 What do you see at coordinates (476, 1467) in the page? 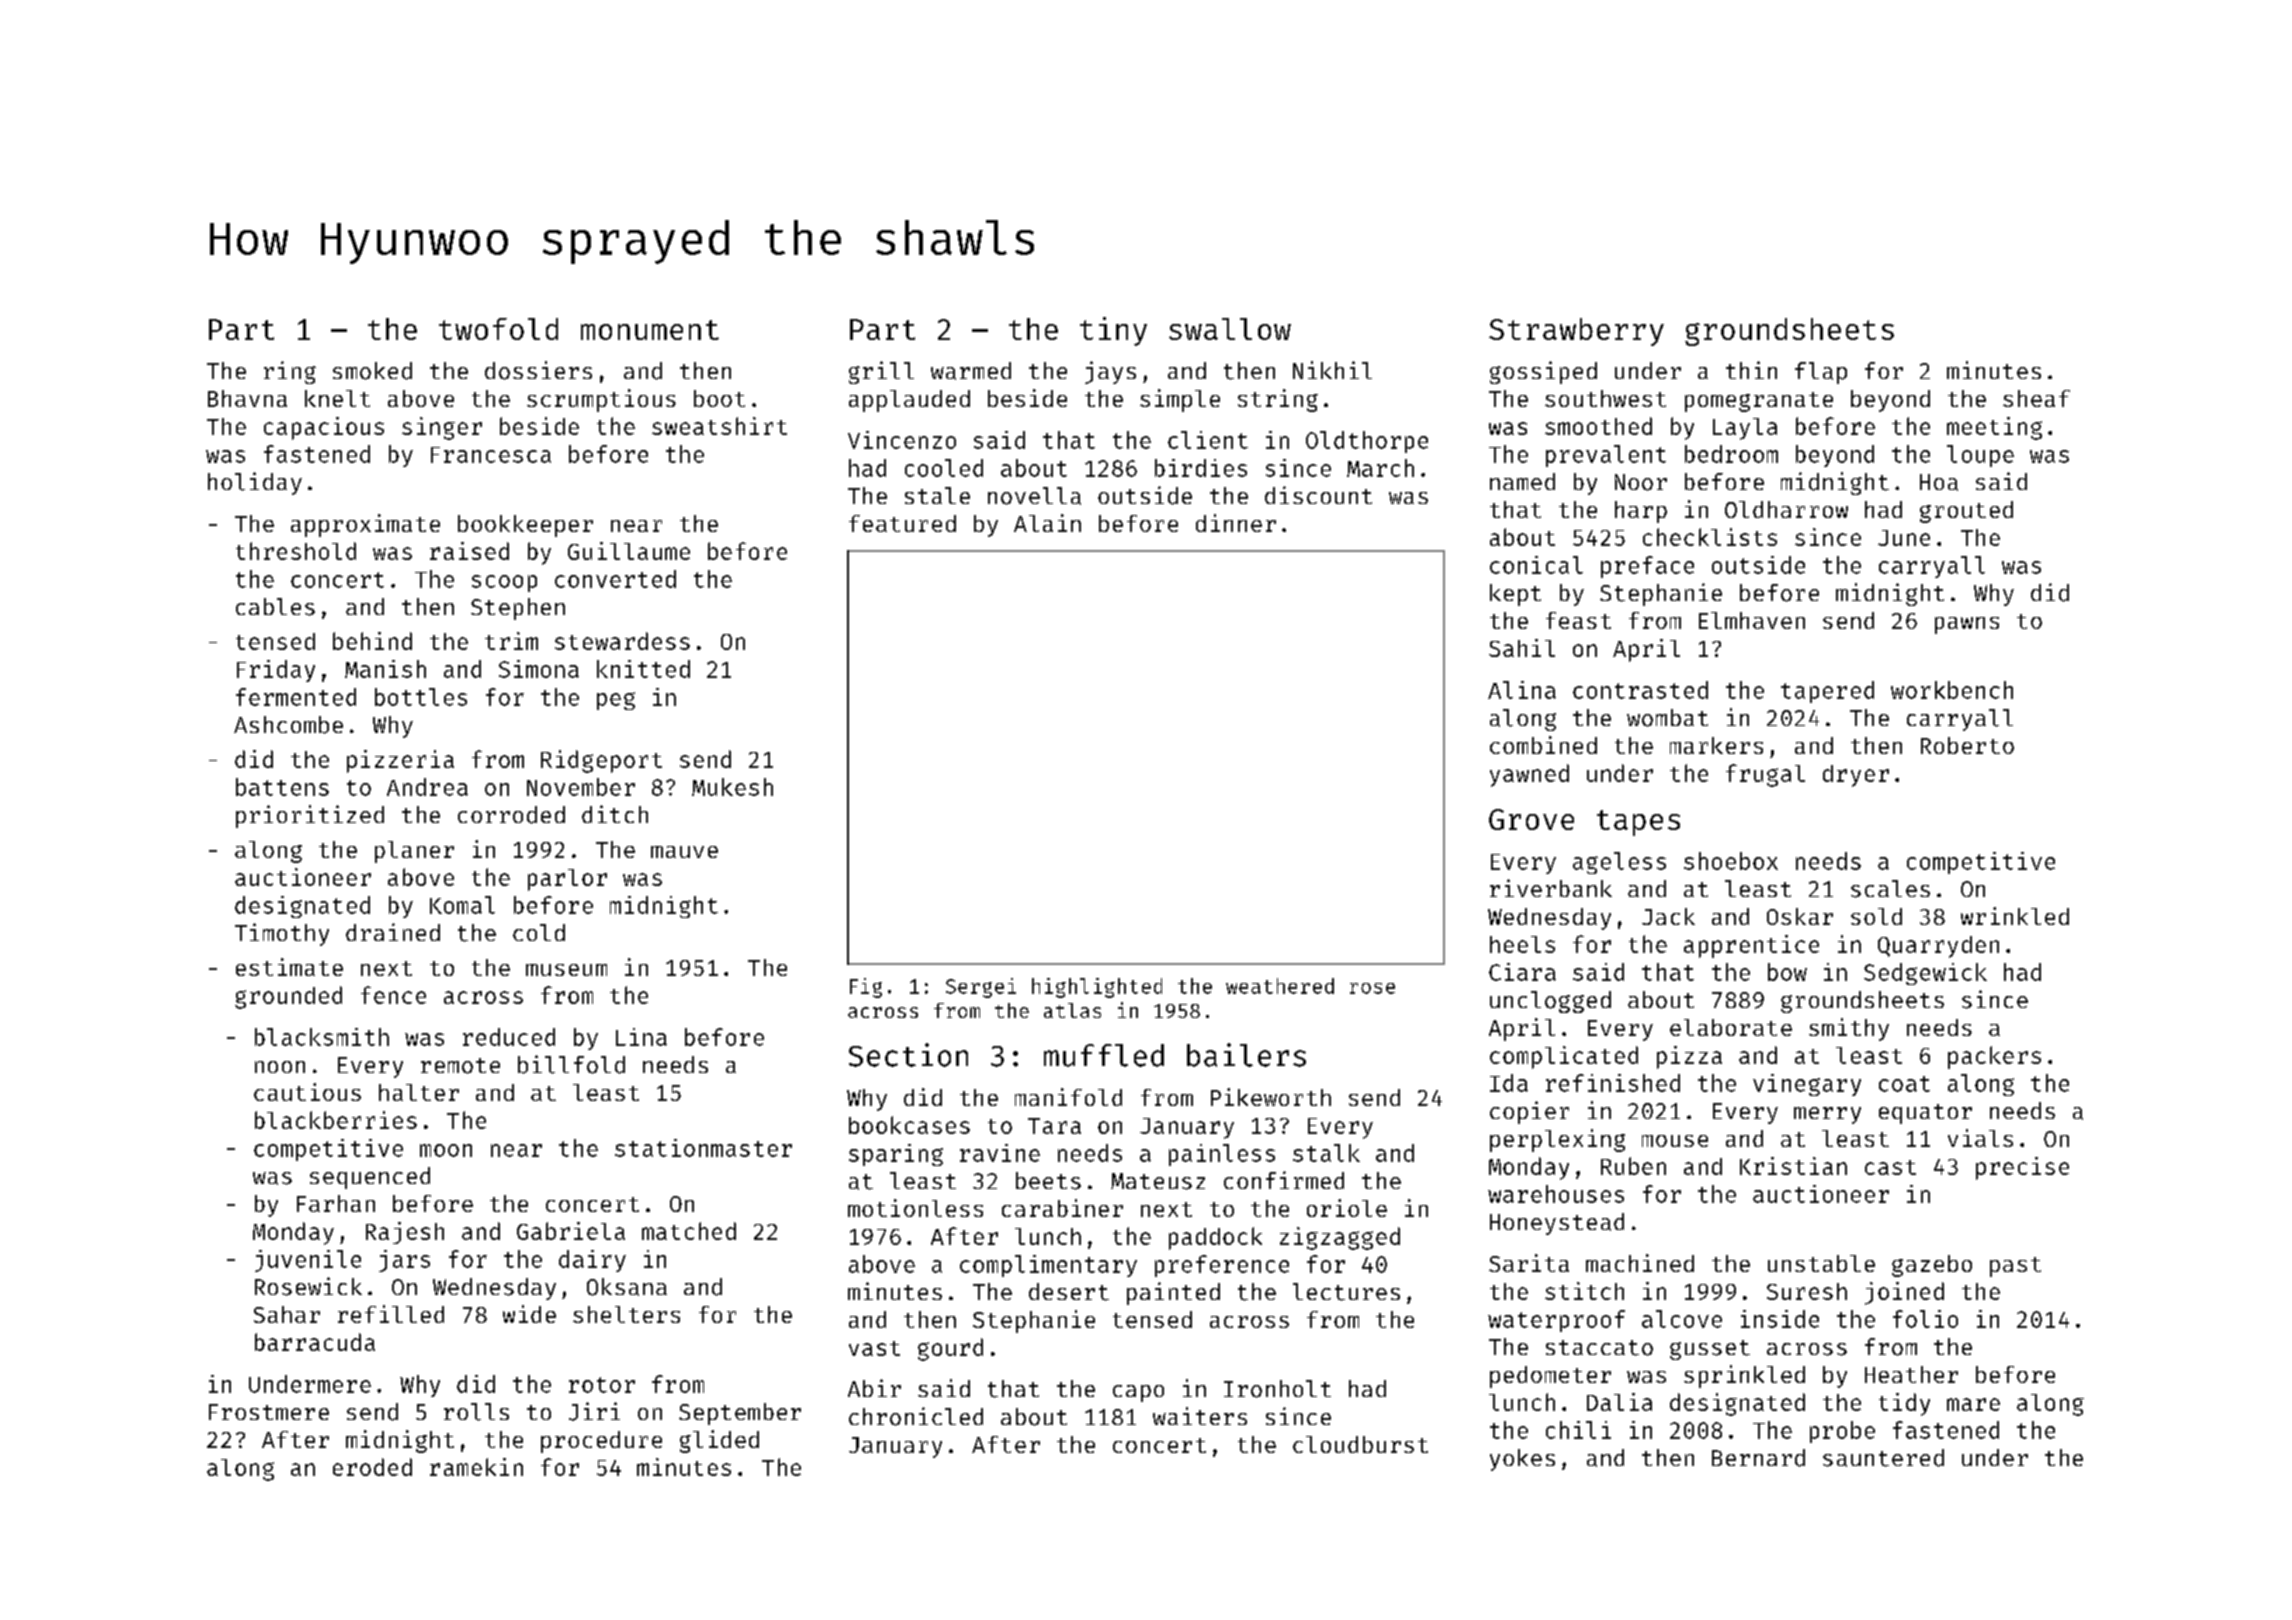
I see `ramekin` at bounding box center [476, 1467].
